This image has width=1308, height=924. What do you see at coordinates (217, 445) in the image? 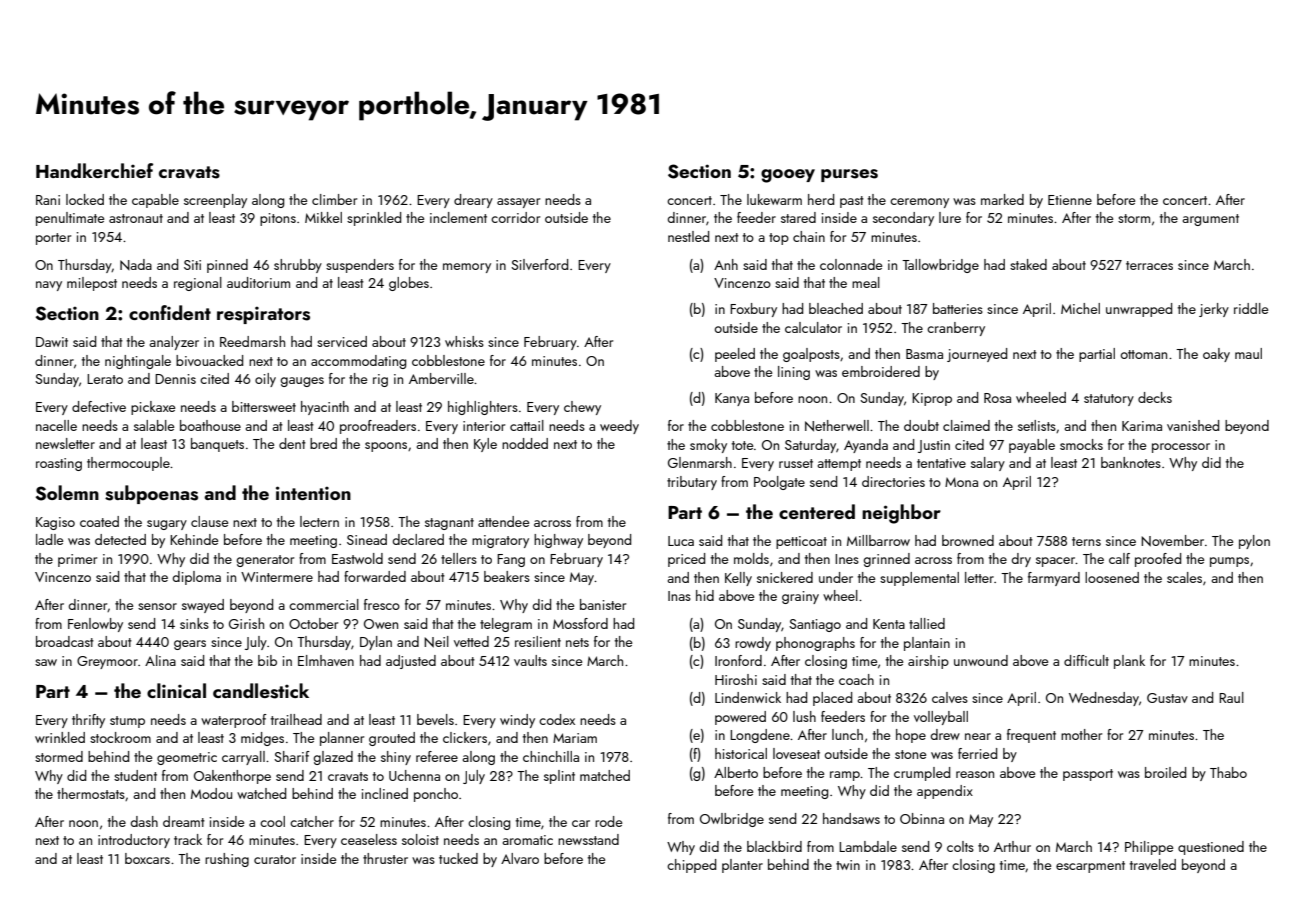
I see `banquets` at bounding box center [217, 445].
